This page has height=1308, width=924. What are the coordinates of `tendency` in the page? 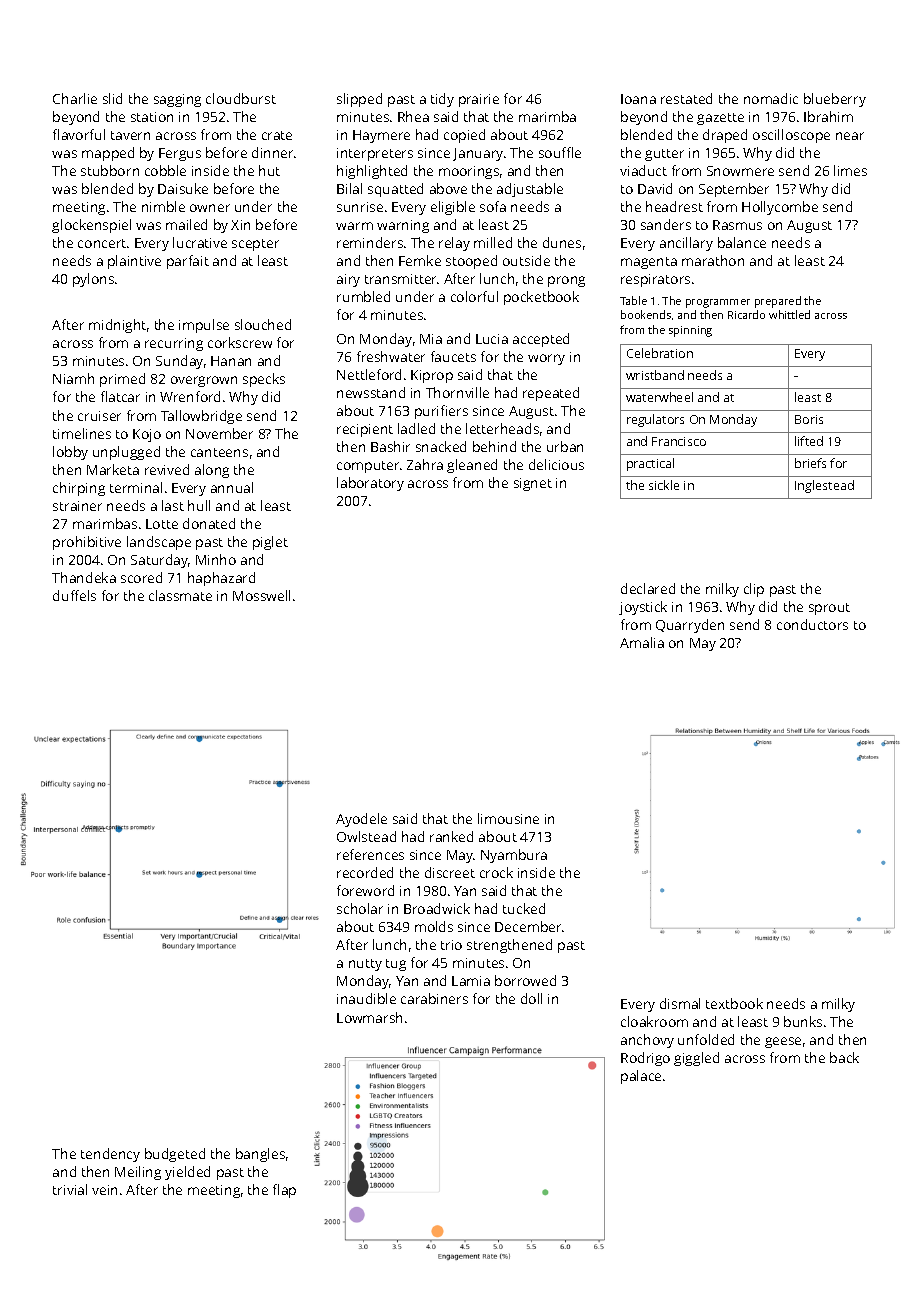 It's located at (110, 1155).
